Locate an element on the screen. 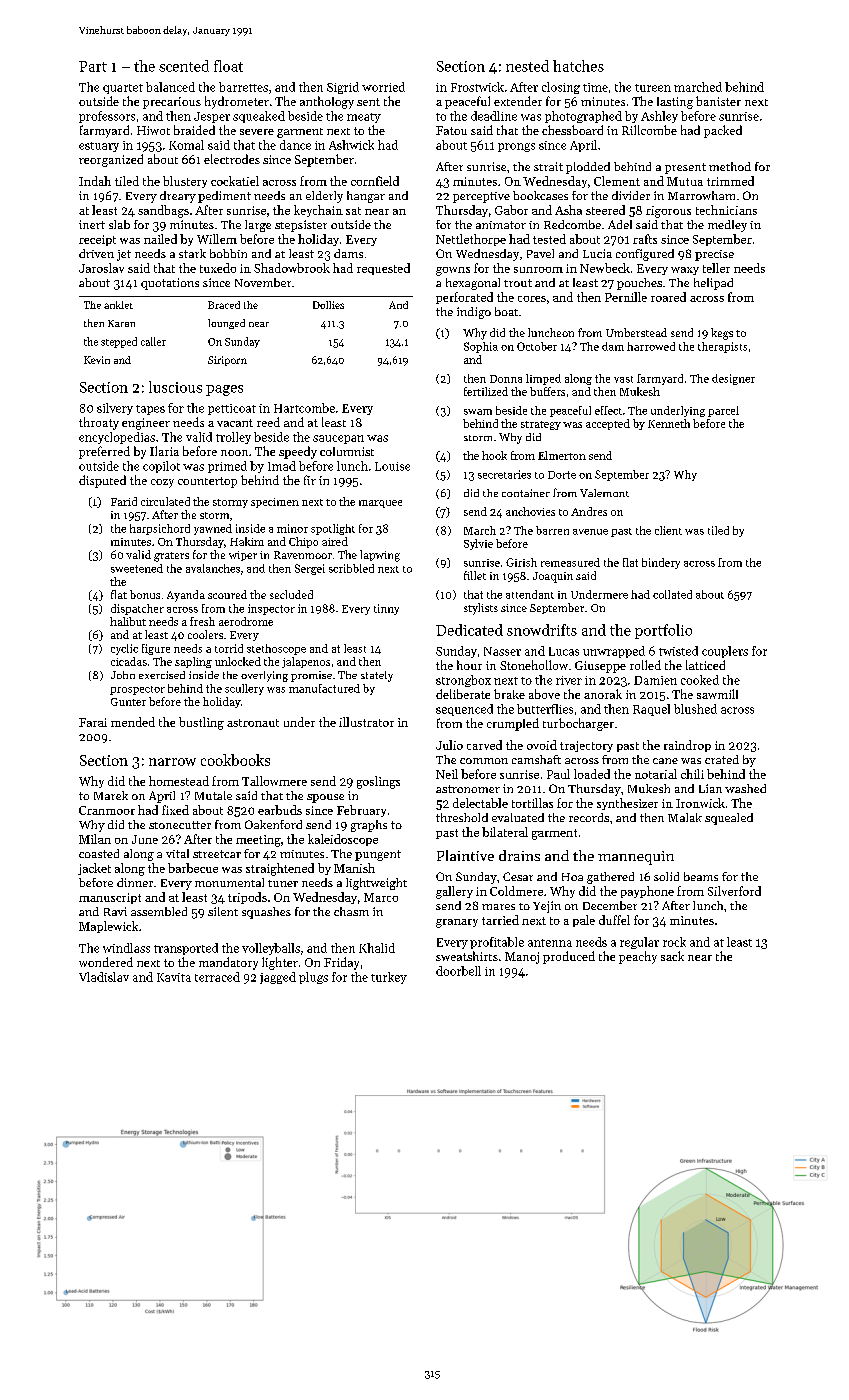  sweetened is located at coordinates (137, 568).
